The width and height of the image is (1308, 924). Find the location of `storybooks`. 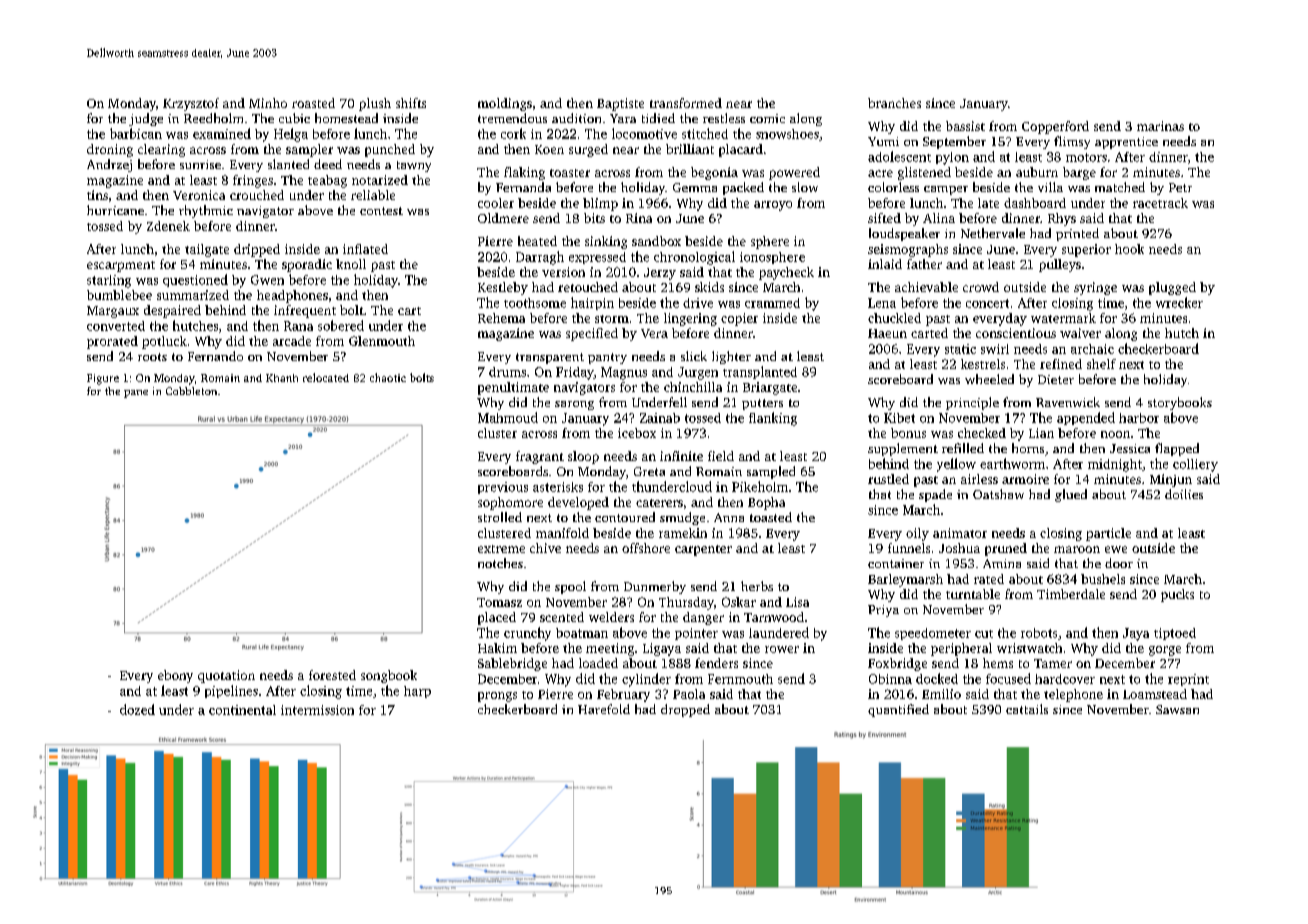

storybooks is located at coordinates (1180, 403).
